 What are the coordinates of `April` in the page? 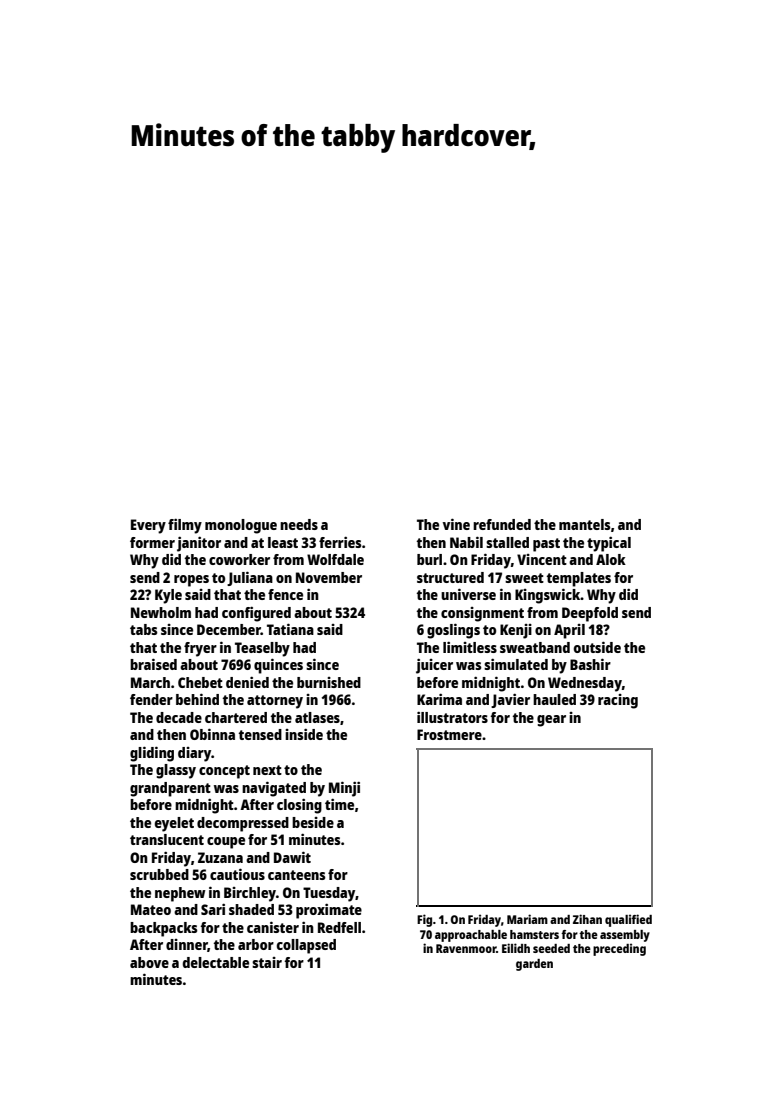 It's located at (569, 631).
